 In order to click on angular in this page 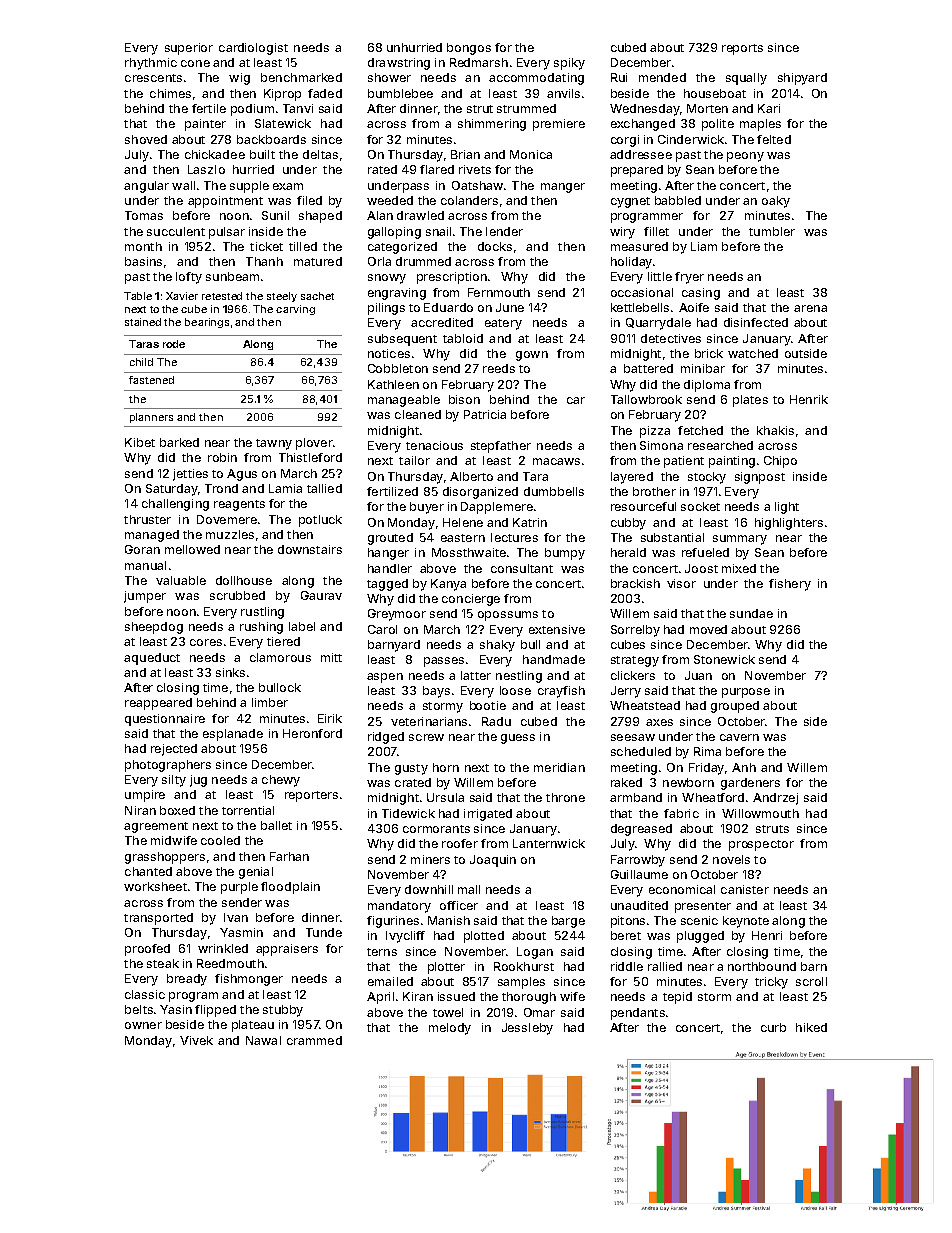, I will do `click(146, 187)`.
